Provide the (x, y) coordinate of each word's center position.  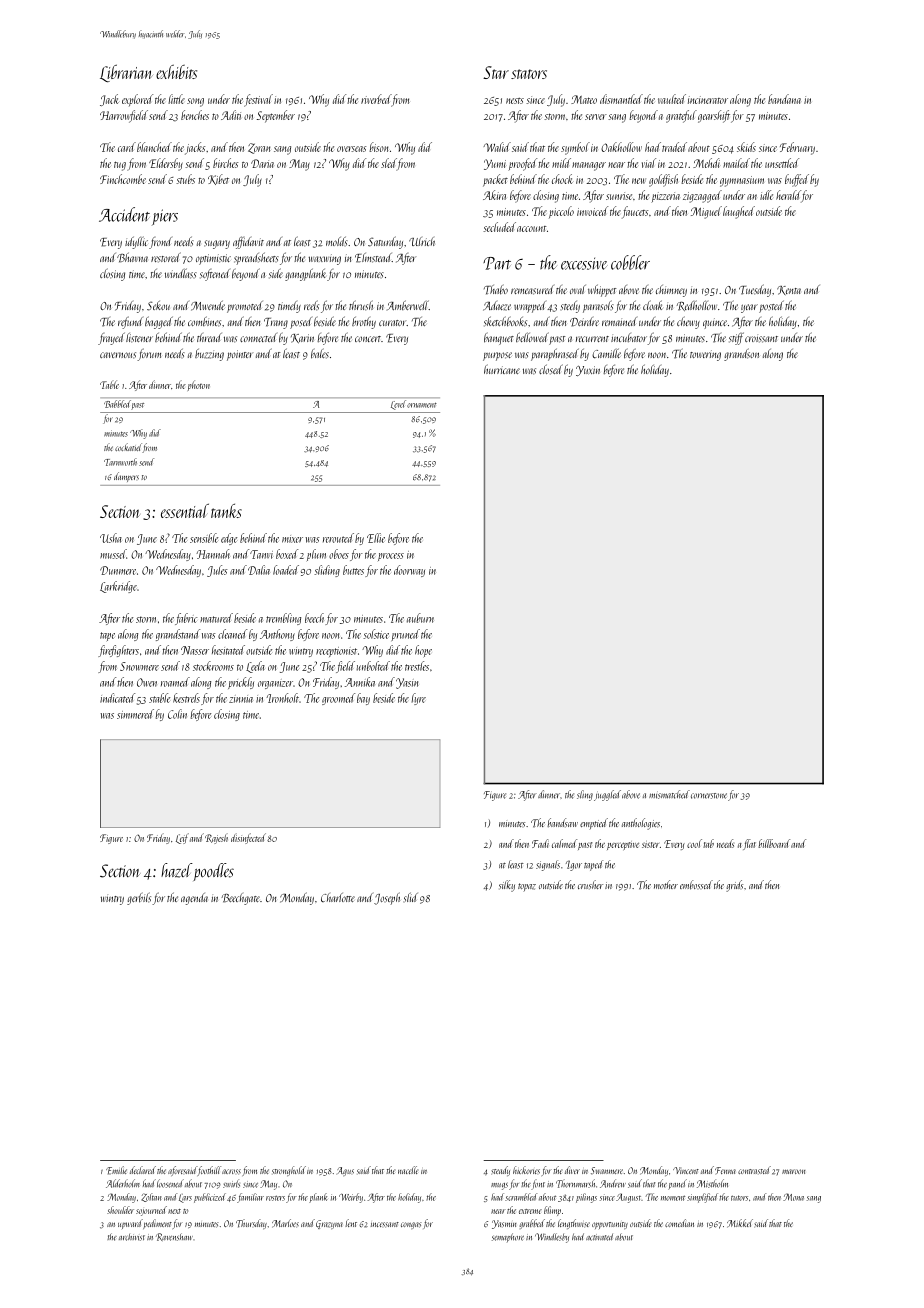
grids (734, 886)
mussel (113, 554)
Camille (606, 353)
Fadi (540, 843)
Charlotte (338, 897)
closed (551, 369)
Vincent (686, 1170)
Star (496, 72)
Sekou (158, 306)
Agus (345, 1171)
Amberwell (408, 305)
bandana (784, 99)
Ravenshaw (174, 1237)
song (195, 102)
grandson (741, 354)
